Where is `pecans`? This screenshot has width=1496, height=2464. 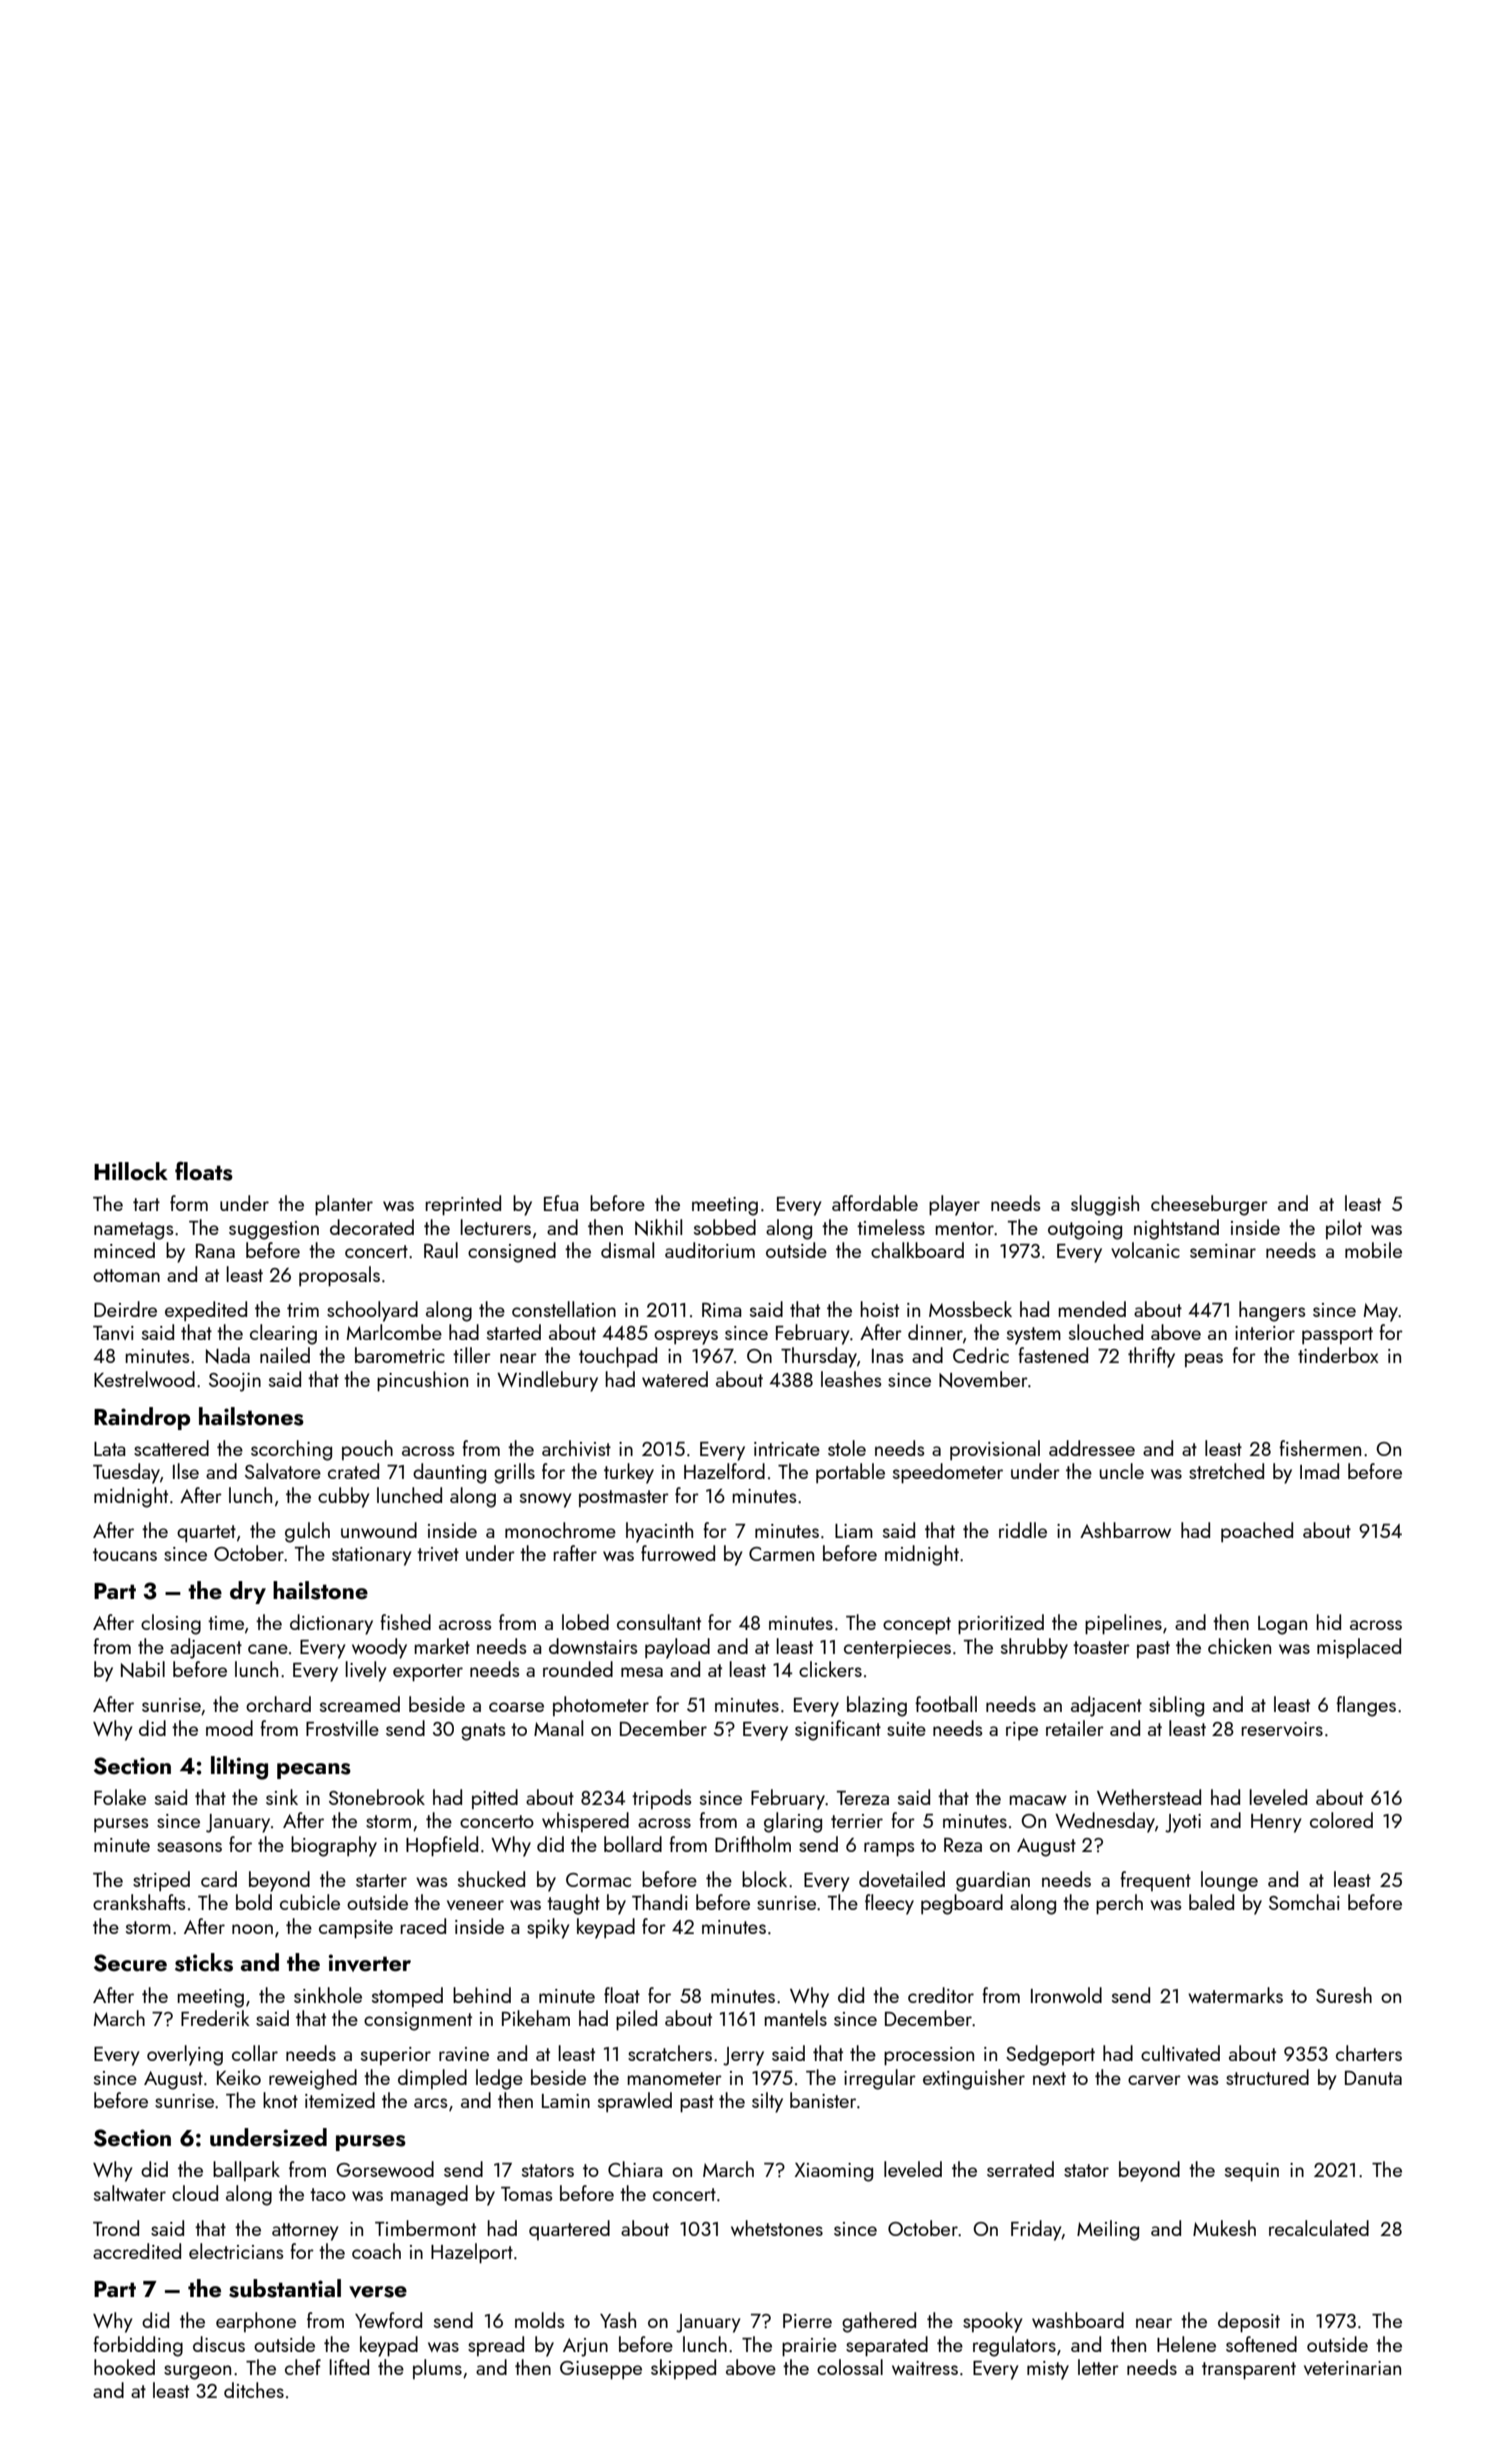 pecans is located at coordinates (314, 1771).
